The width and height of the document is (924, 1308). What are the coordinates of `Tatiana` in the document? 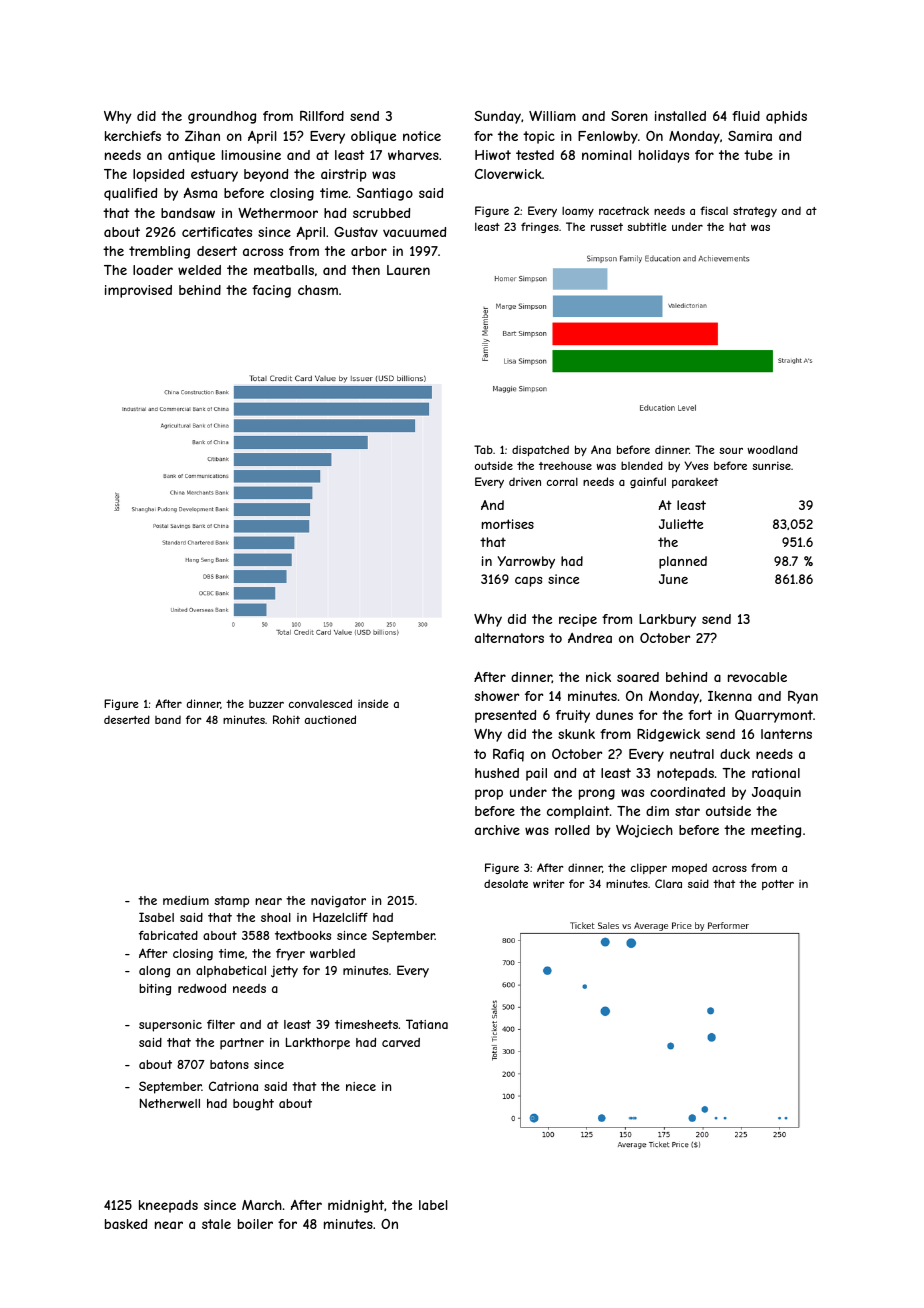 It's located at (427, 1024).
